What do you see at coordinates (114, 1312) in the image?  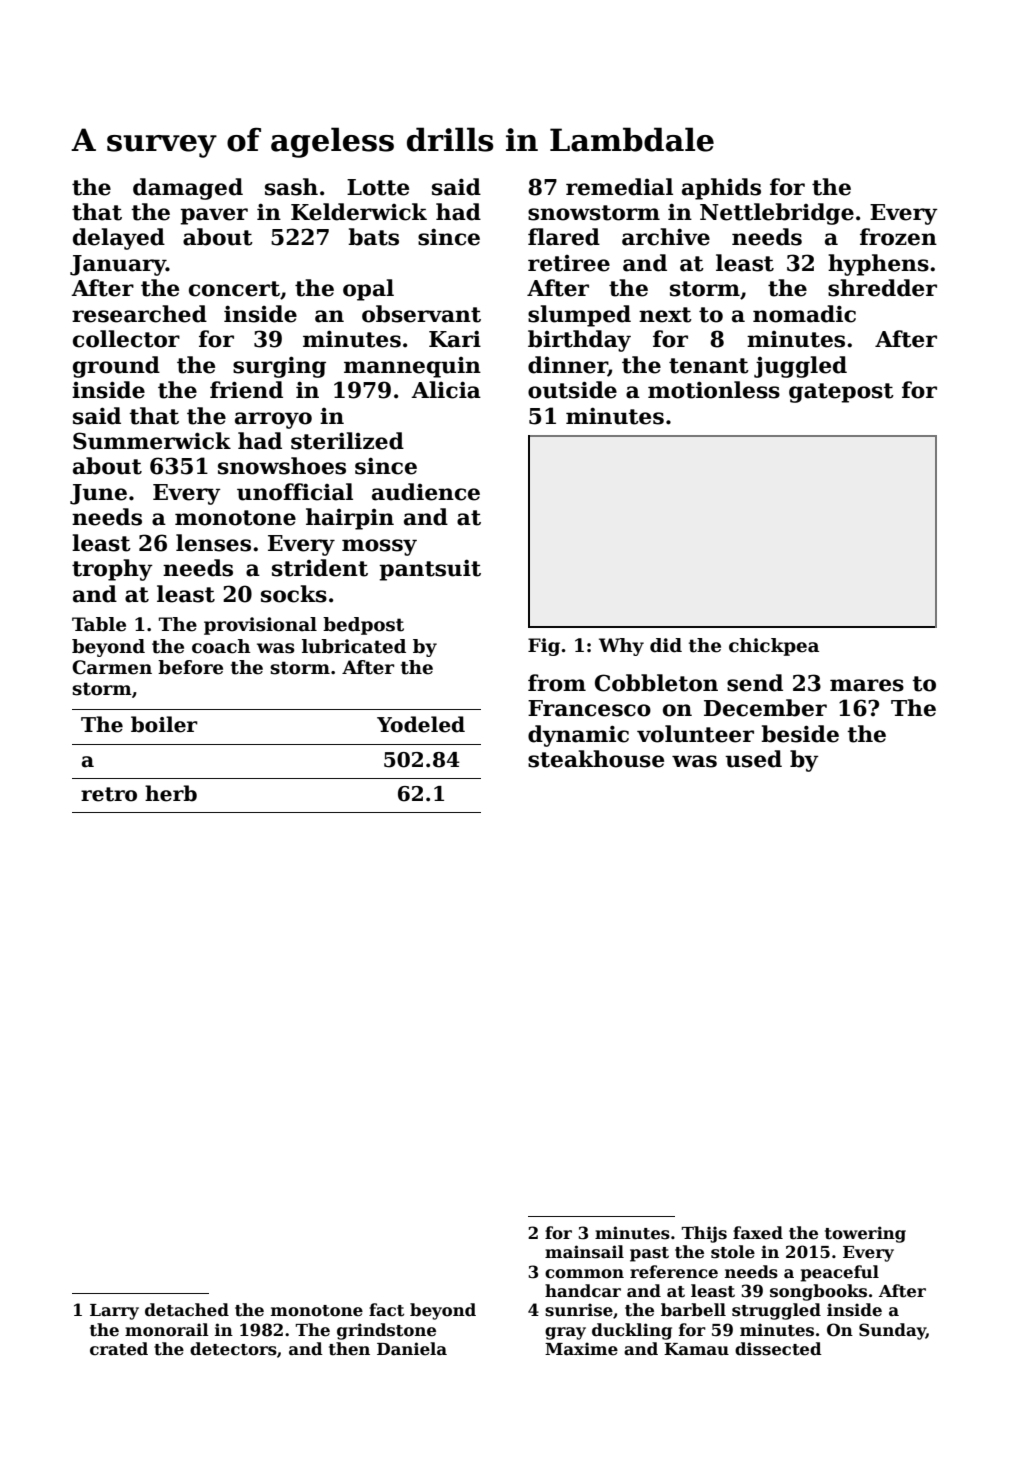 I see `Larry` at bounding box center [114, 1312].
